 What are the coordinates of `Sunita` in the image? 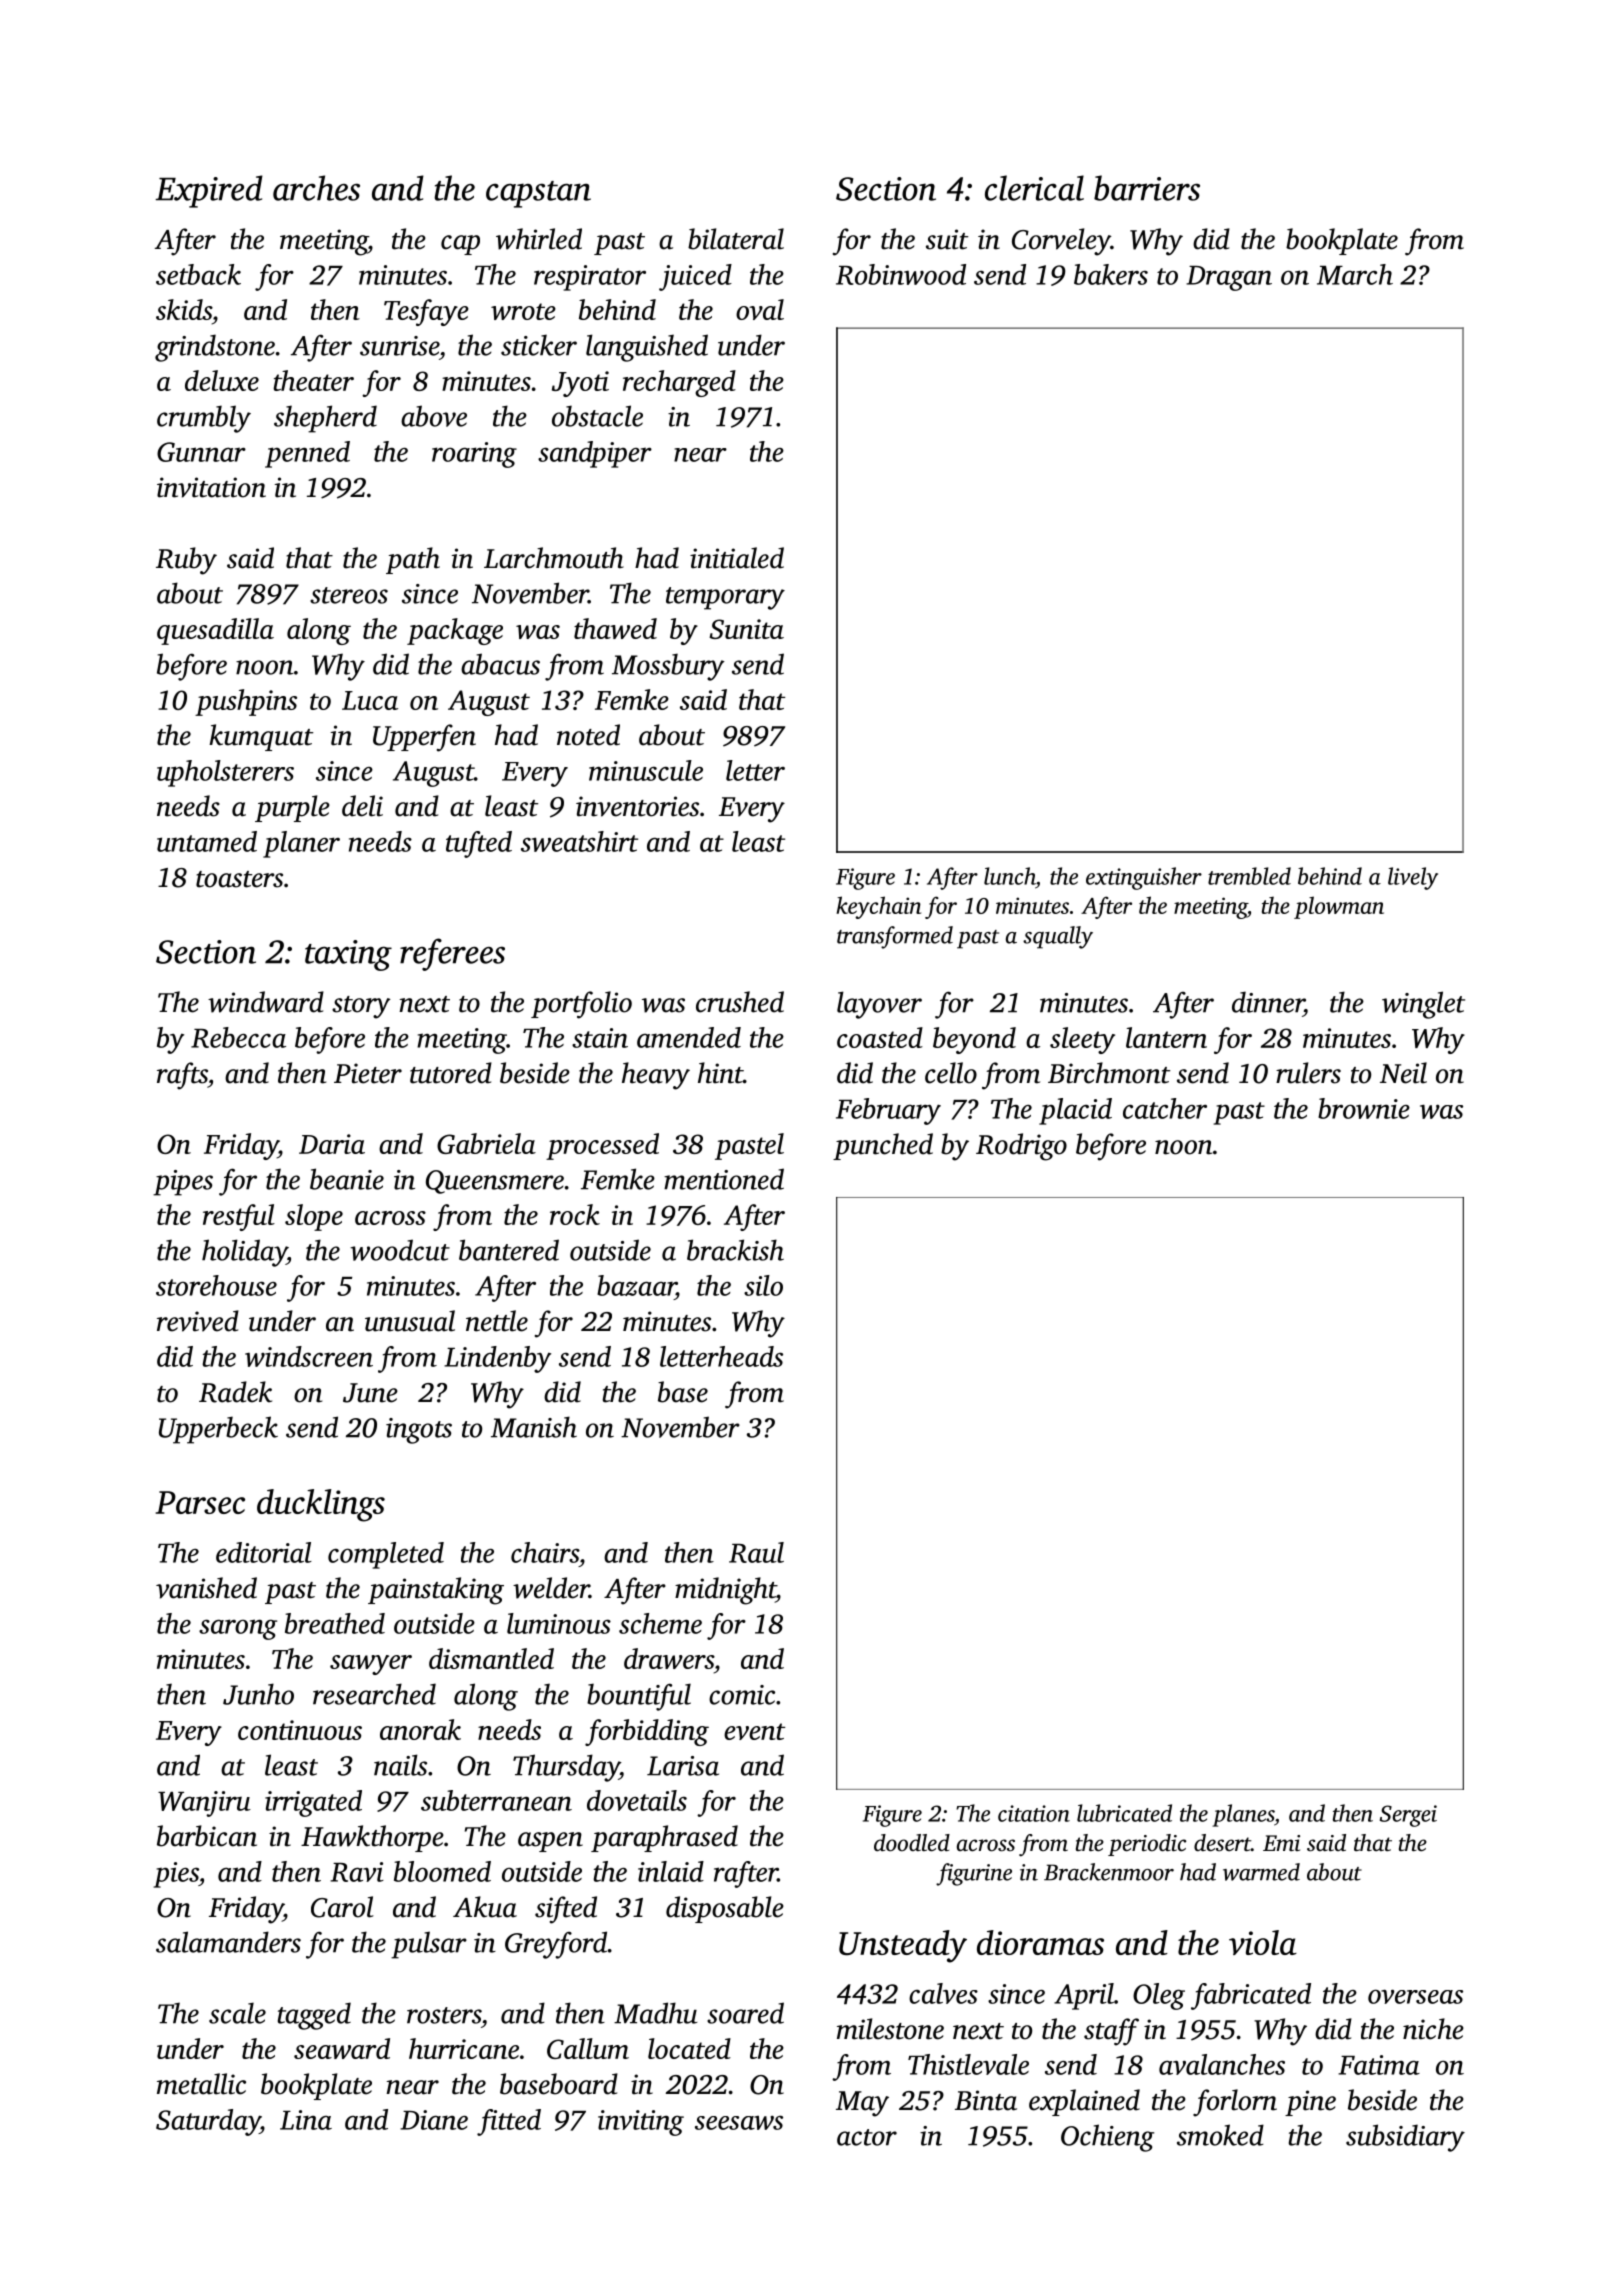 It's located at (746, 629).
